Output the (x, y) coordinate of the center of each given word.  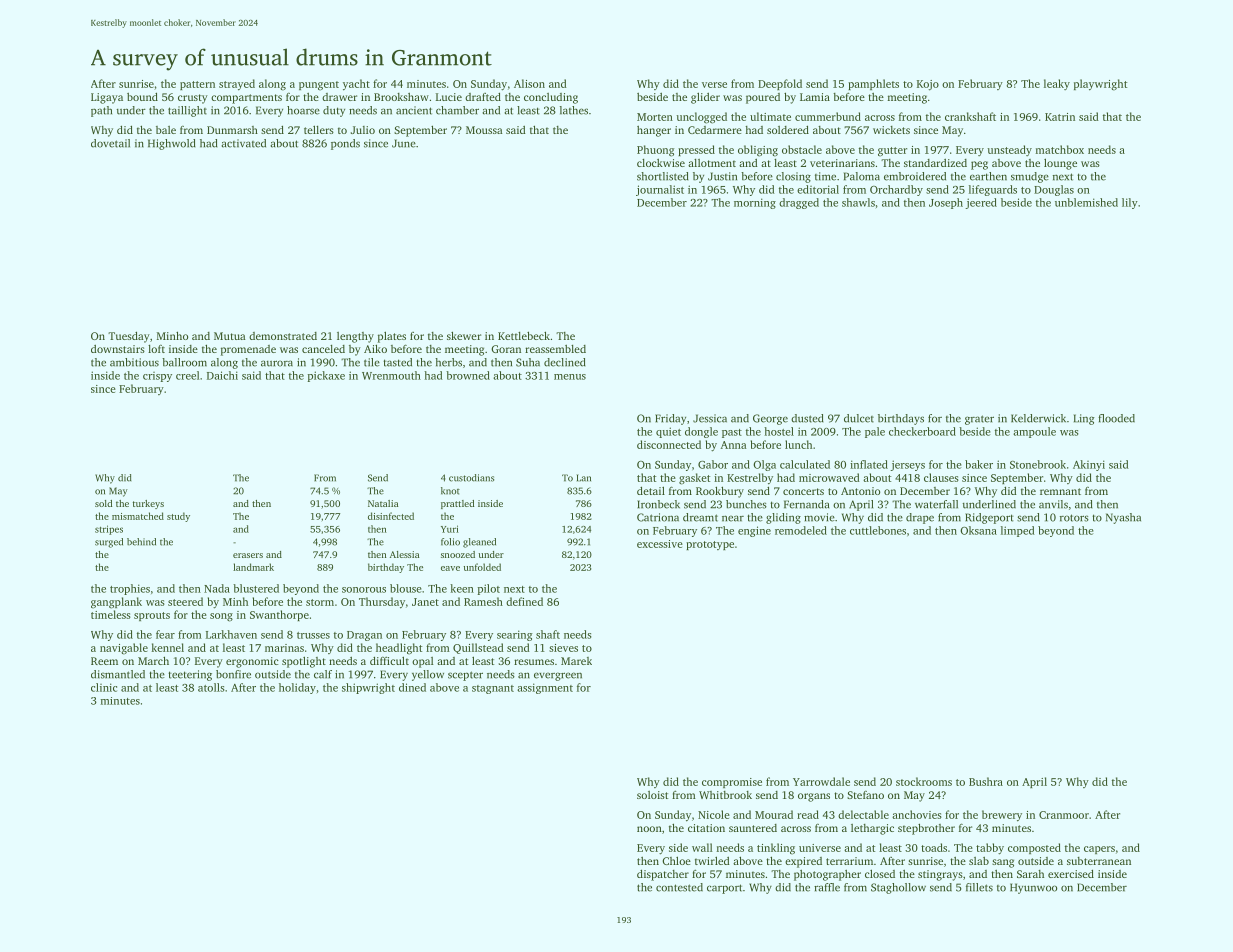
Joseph (946, 203)
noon (649, 829)
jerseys (907, 465)
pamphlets (873, 84)
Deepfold (780, 84)
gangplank (116, 603)
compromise (732, 783)
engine (754, 531)
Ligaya (107, 98)
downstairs (118, 349)
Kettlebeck (524, 335)
